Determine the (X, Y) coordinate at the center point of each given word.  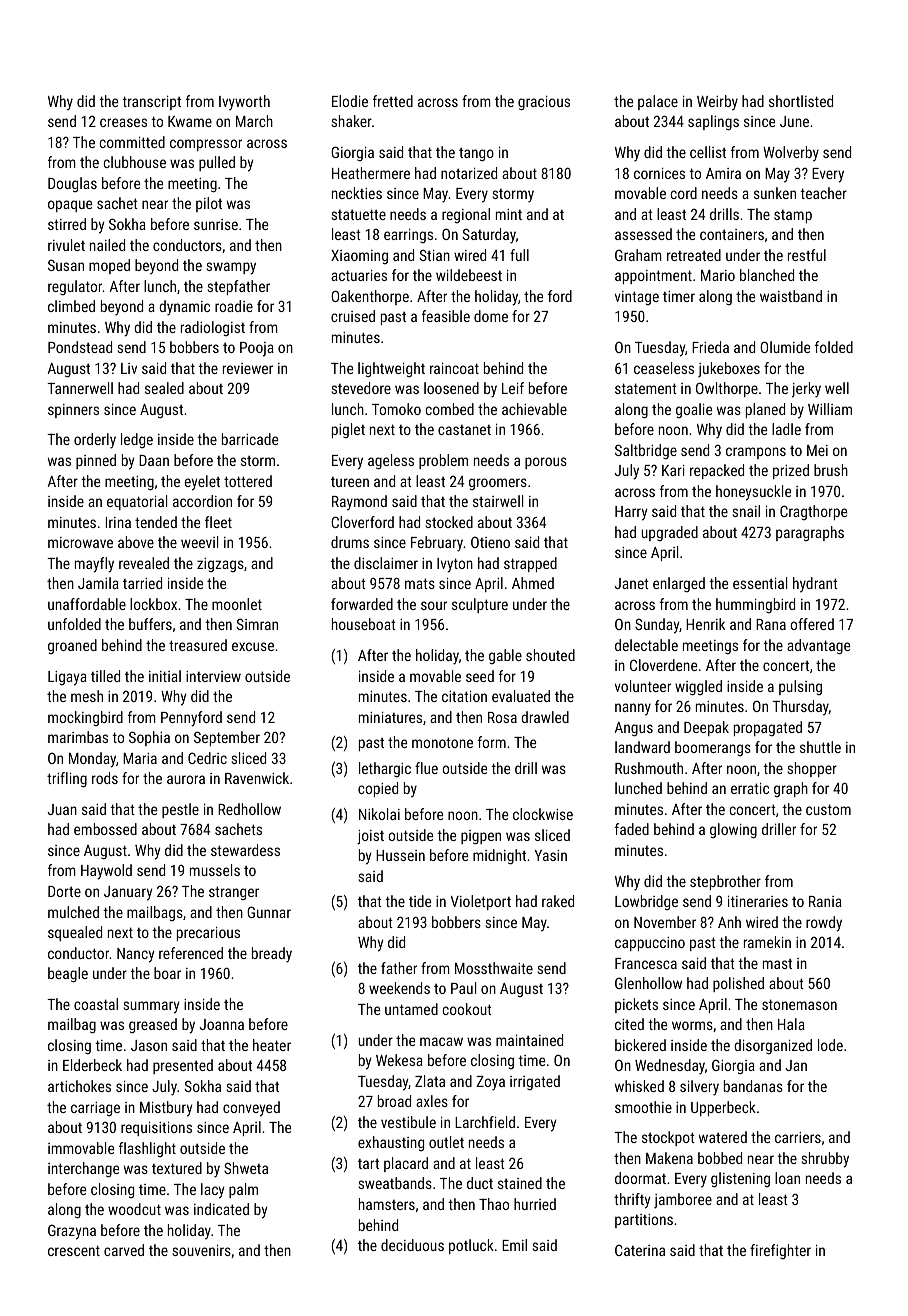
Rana (771, 624)
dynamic (184, 308)
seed (480, 676)
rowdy (824, 924)
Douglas (72, 185)
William (830, 409)
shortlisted (801, 101)
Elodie (350, 101)
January (128, 893)
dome (491, 316)
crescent (74, 1250)
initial (165, 676)
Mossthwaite (494, 968)
